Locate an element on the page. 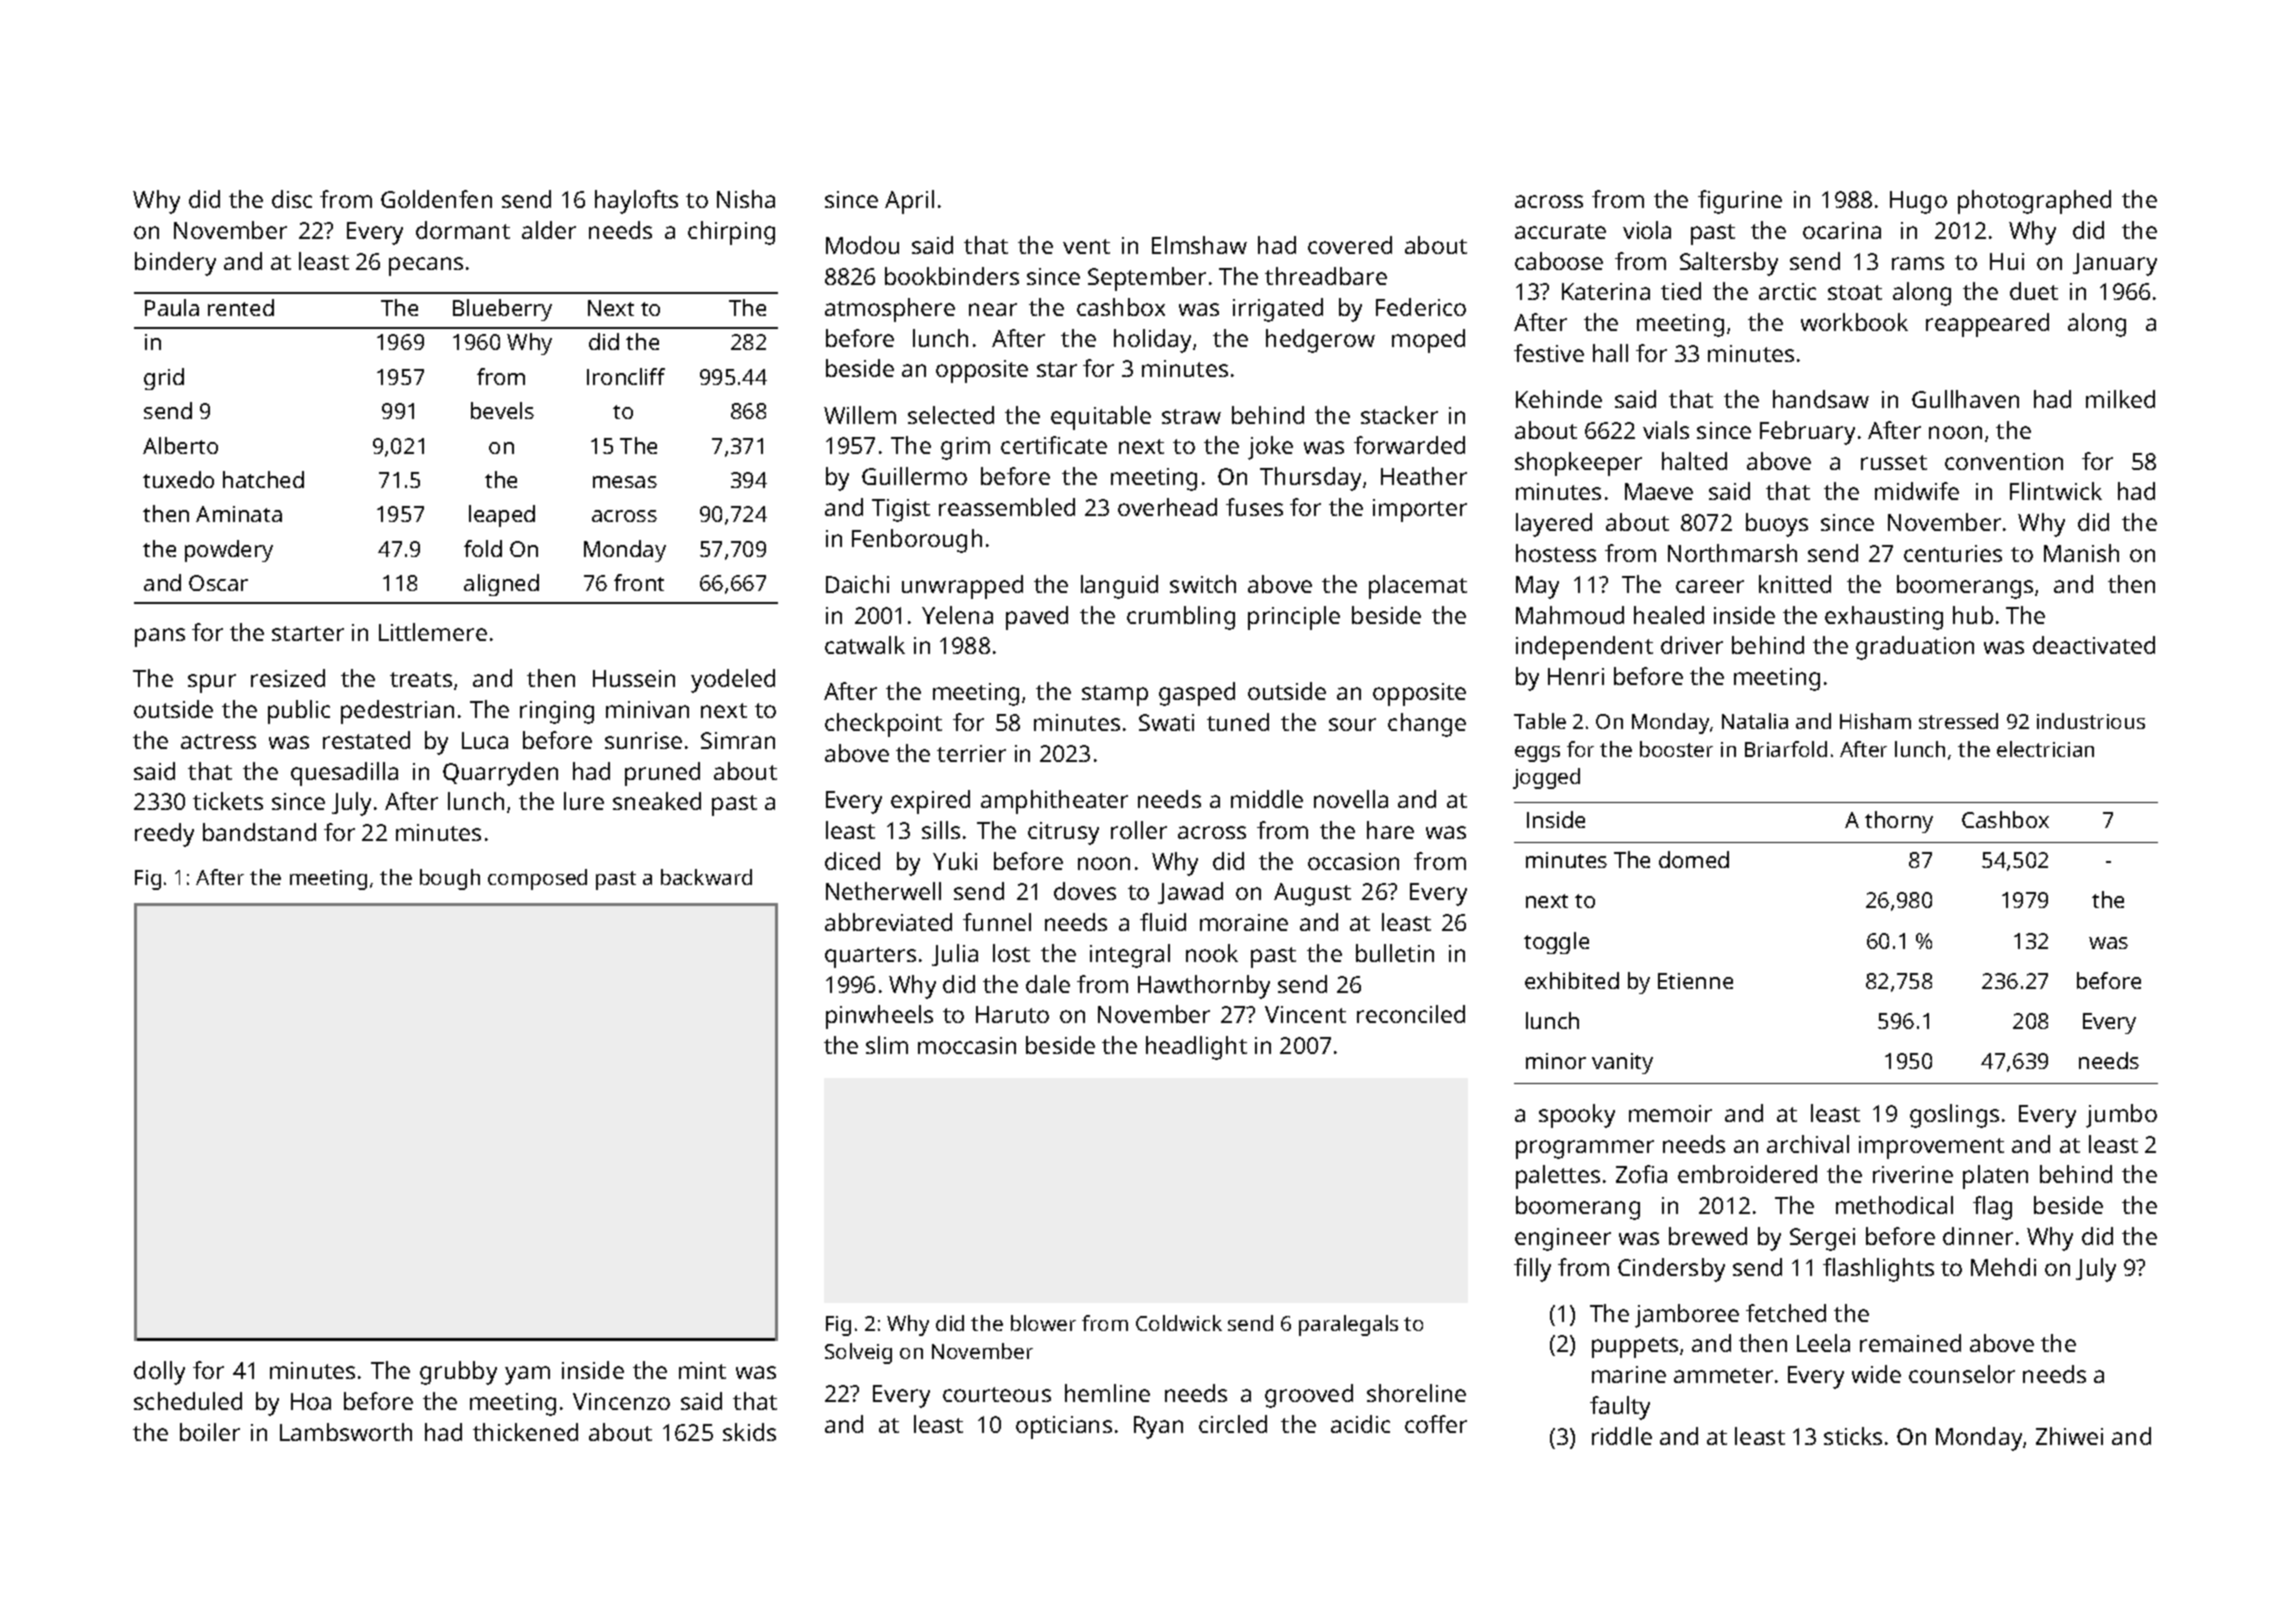  leaped is located at coordinates (502, 516).
